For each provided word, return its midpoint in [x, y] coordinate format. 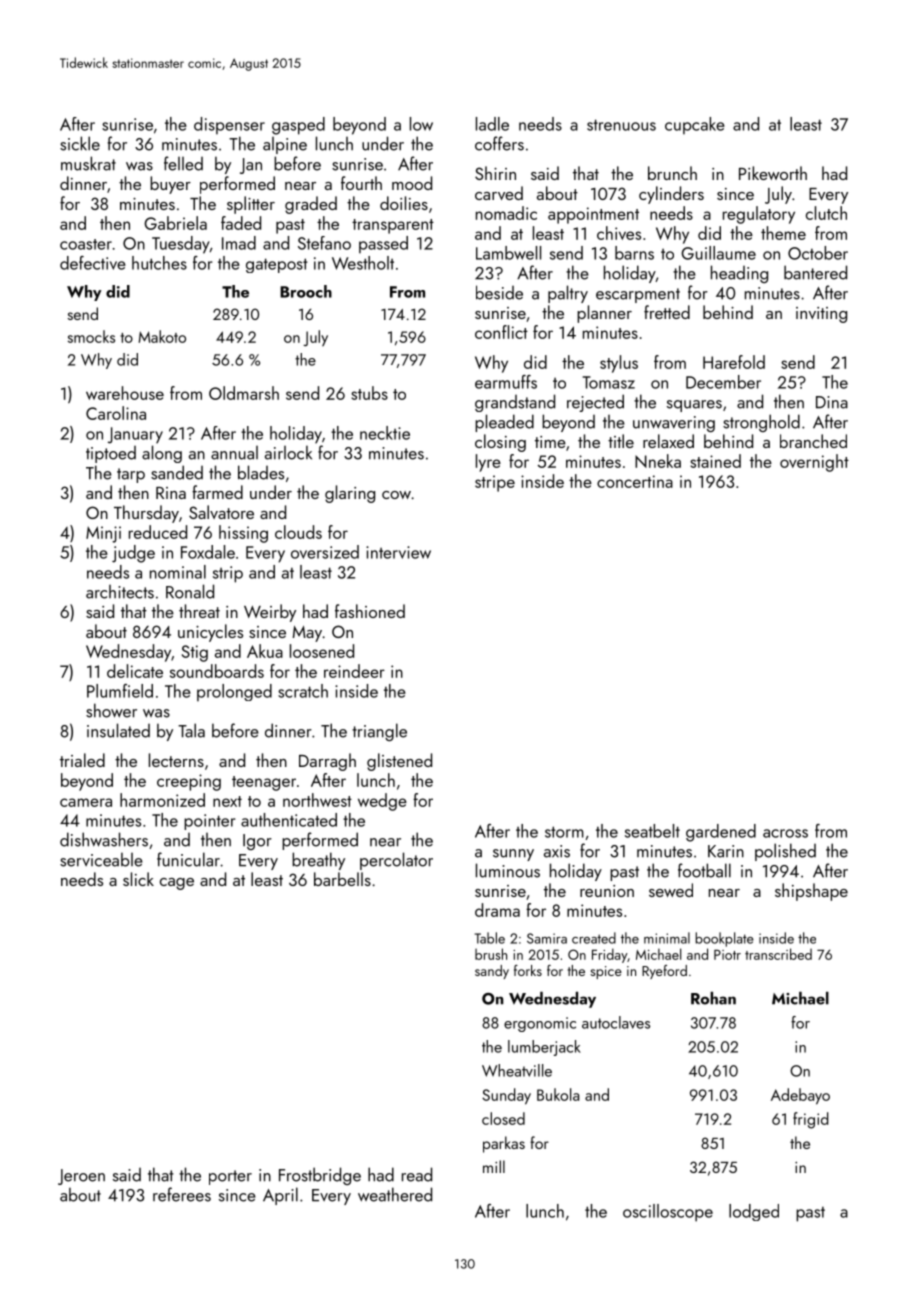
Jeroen [81, 1177]
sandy [492, 972]
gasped [298, 126]
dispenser [229, 126]
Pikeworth [773, 173]
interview [398, 552]
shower [111, 710]
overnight [814, 463]
